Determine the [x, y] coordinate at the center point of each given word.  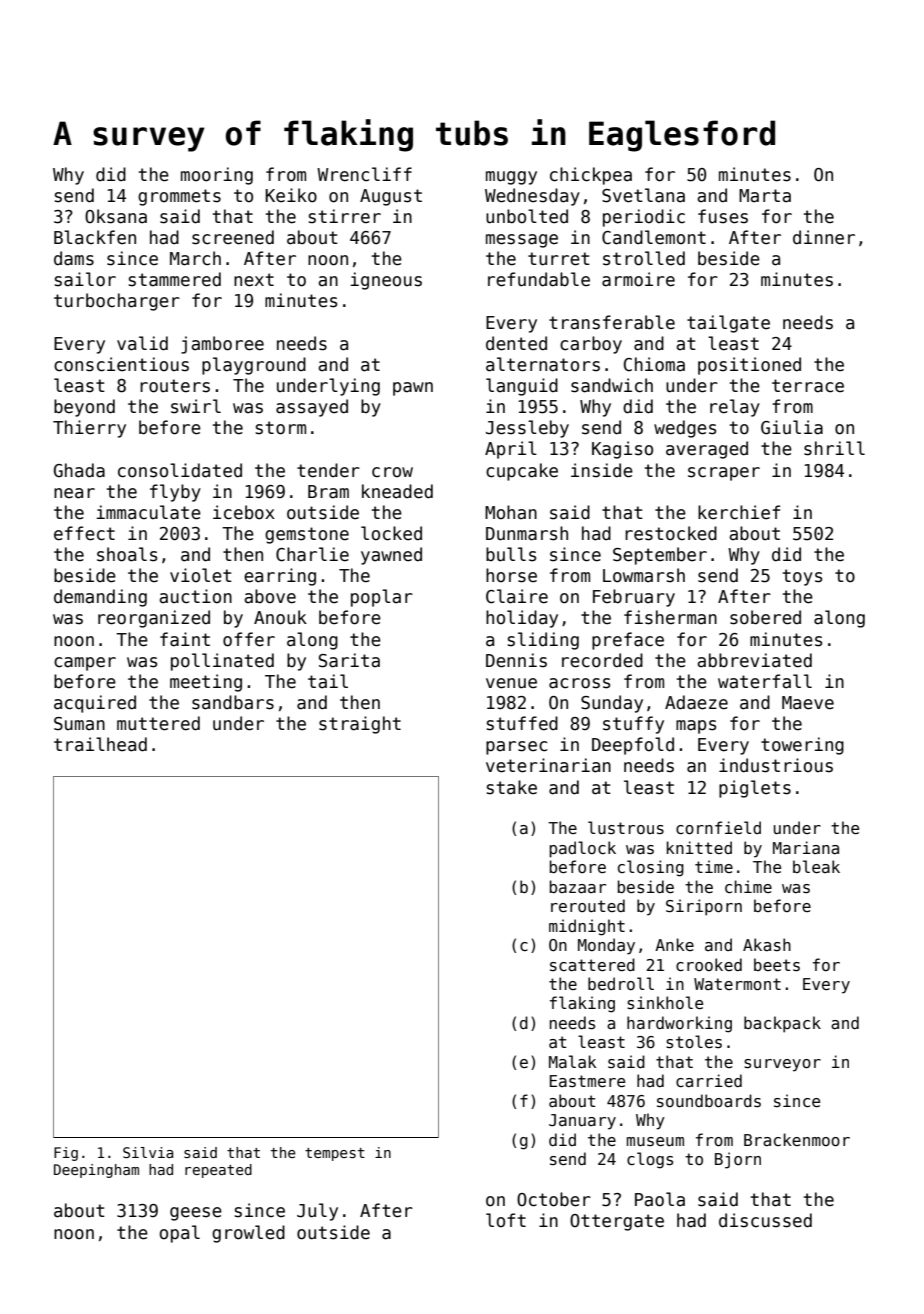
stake [512, 787]
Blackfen [95, 237]
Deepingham [96, 1171]
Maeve [808, 703]
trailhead [100, 744]
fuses [723, 216]
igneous [386, 281]
